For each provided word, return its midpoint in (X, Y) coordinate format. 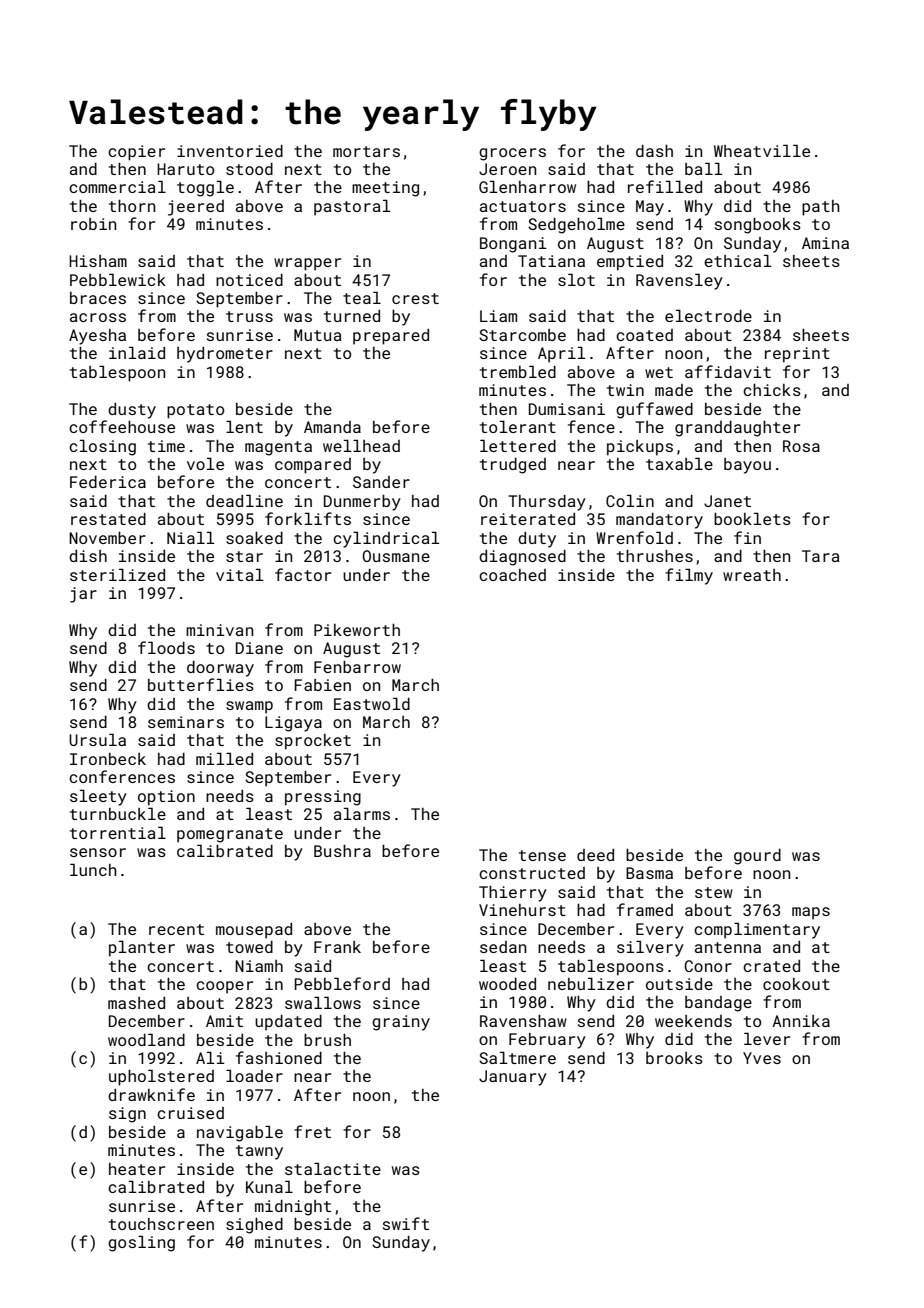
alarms (362, 813)
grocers (512, 154)
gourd (757, 857)
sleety (98, 797)
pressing (323, 798)
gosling (141, 1243)
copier (136, 153)
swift (406, 1223)
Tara (820, 556)
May (650, 208)
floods (166, 647)
